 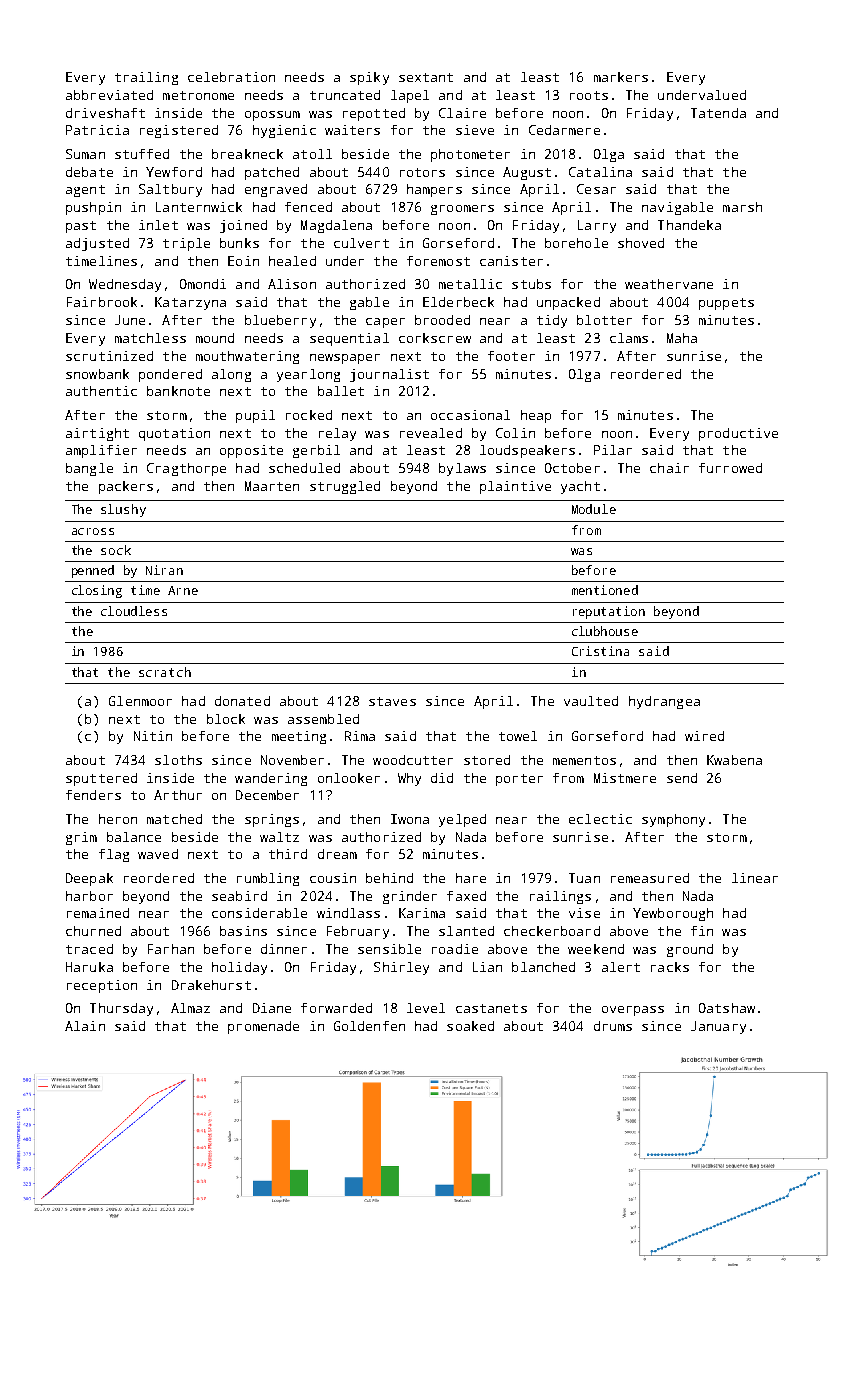 What do you see at coordinates (605, 590) in the screenshot?
I see `mentioned` at bounding box center [605, 590].
